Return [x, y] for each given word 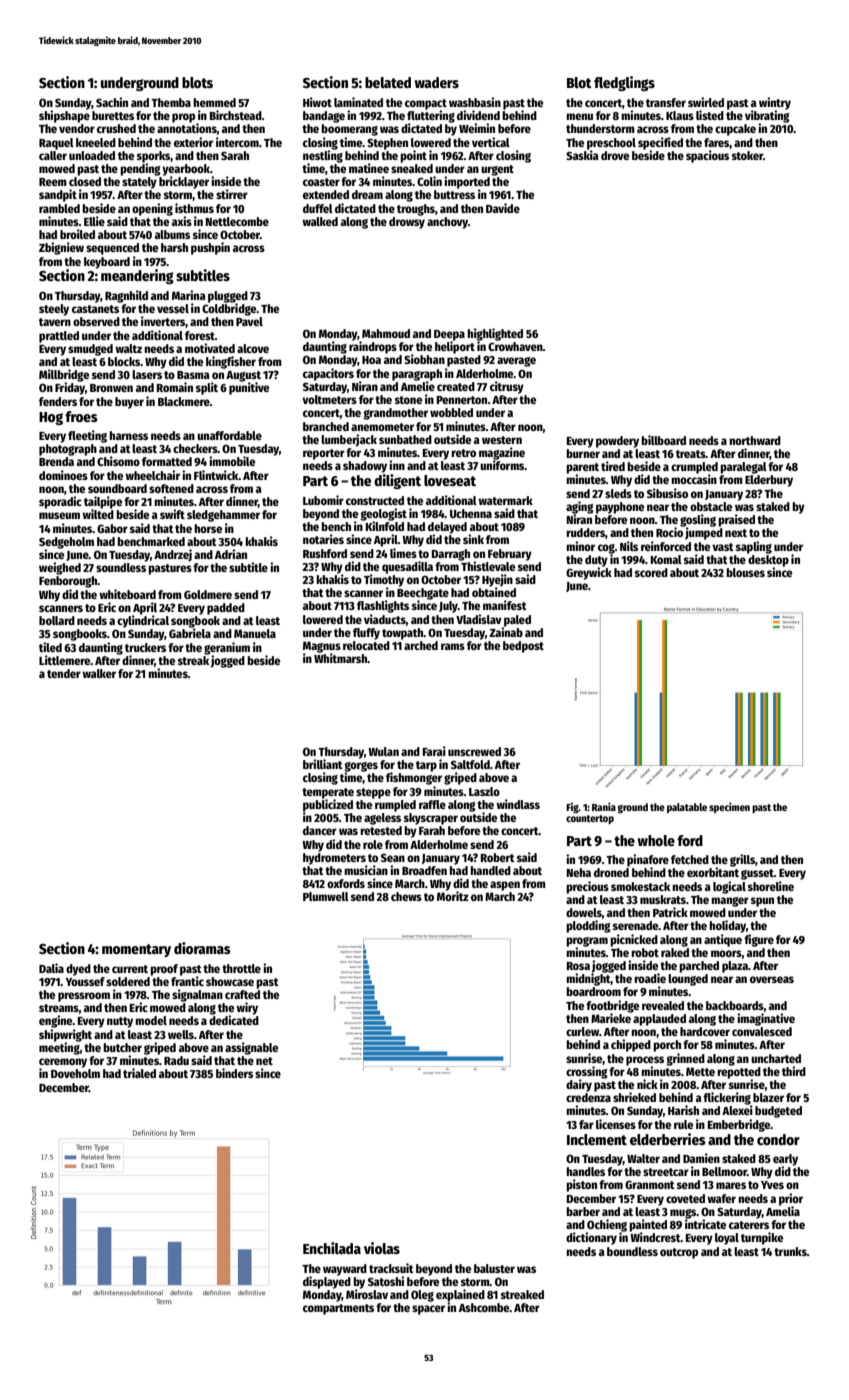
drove [615, 155]
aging [580, 507]
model [151, 1020]
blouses [745, 572]
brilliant [323, 764]
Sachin [112, 102]
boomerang [349, 130]
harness [128, 435]
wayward [345, 1270]
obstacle [711, 506]
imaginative [766, 1019]
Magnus [322, 647]
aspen [505, 886]
